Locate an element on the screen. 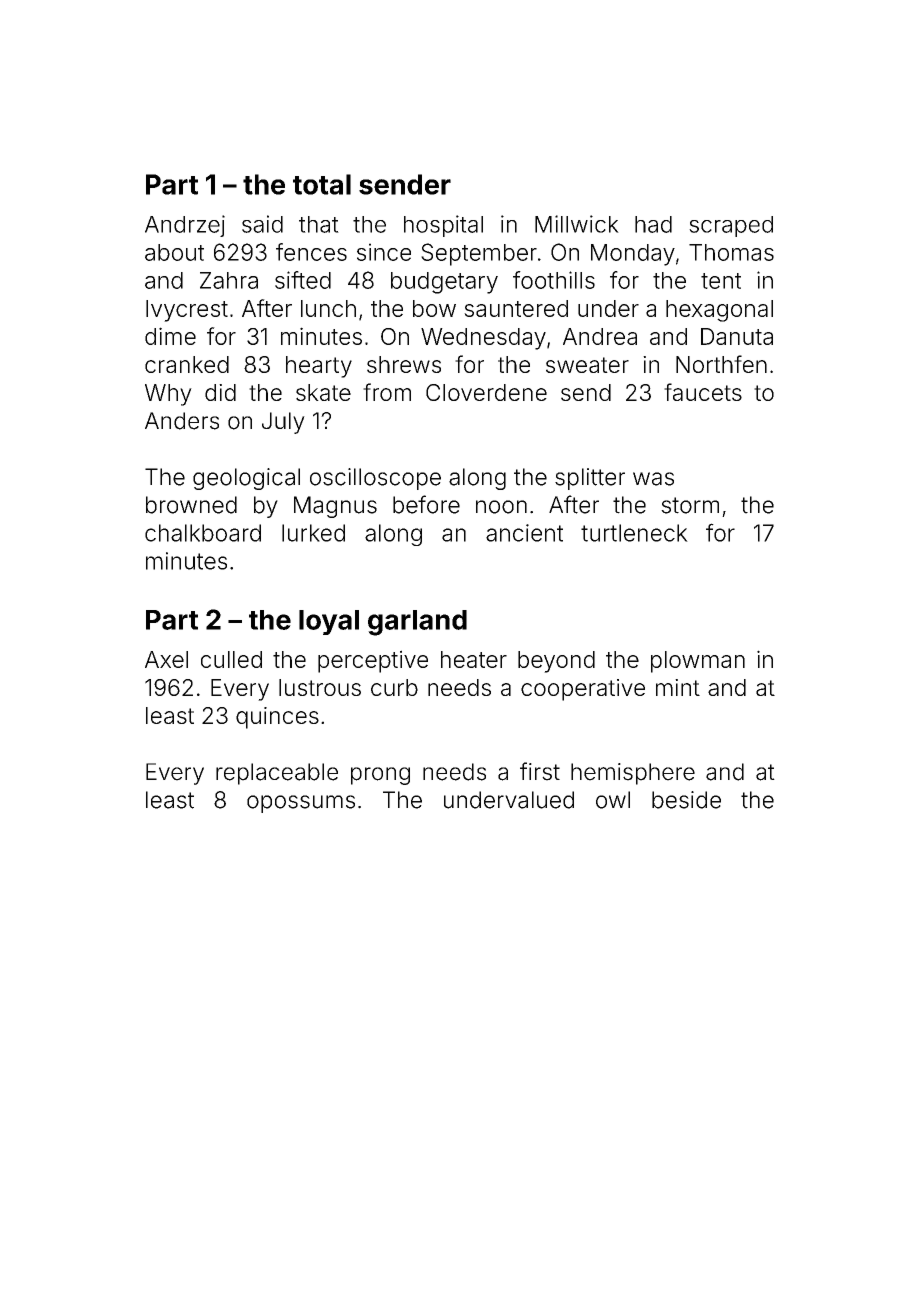 This screenshot has height=1304, width=919. from is located at coordinates (387, 392).
